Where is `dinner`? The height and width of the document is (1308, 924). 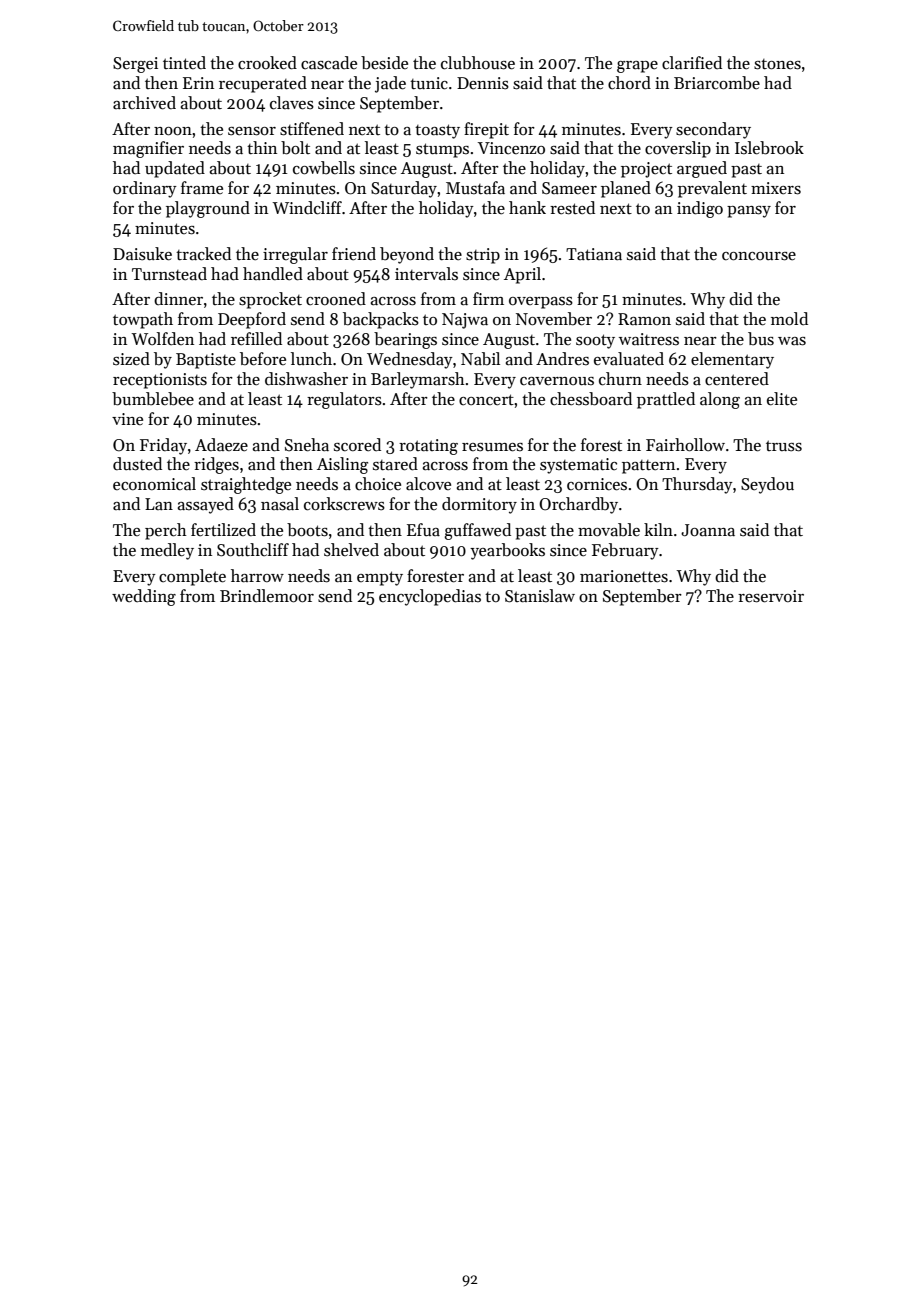 dinner is located at coordinates (178, 299).
